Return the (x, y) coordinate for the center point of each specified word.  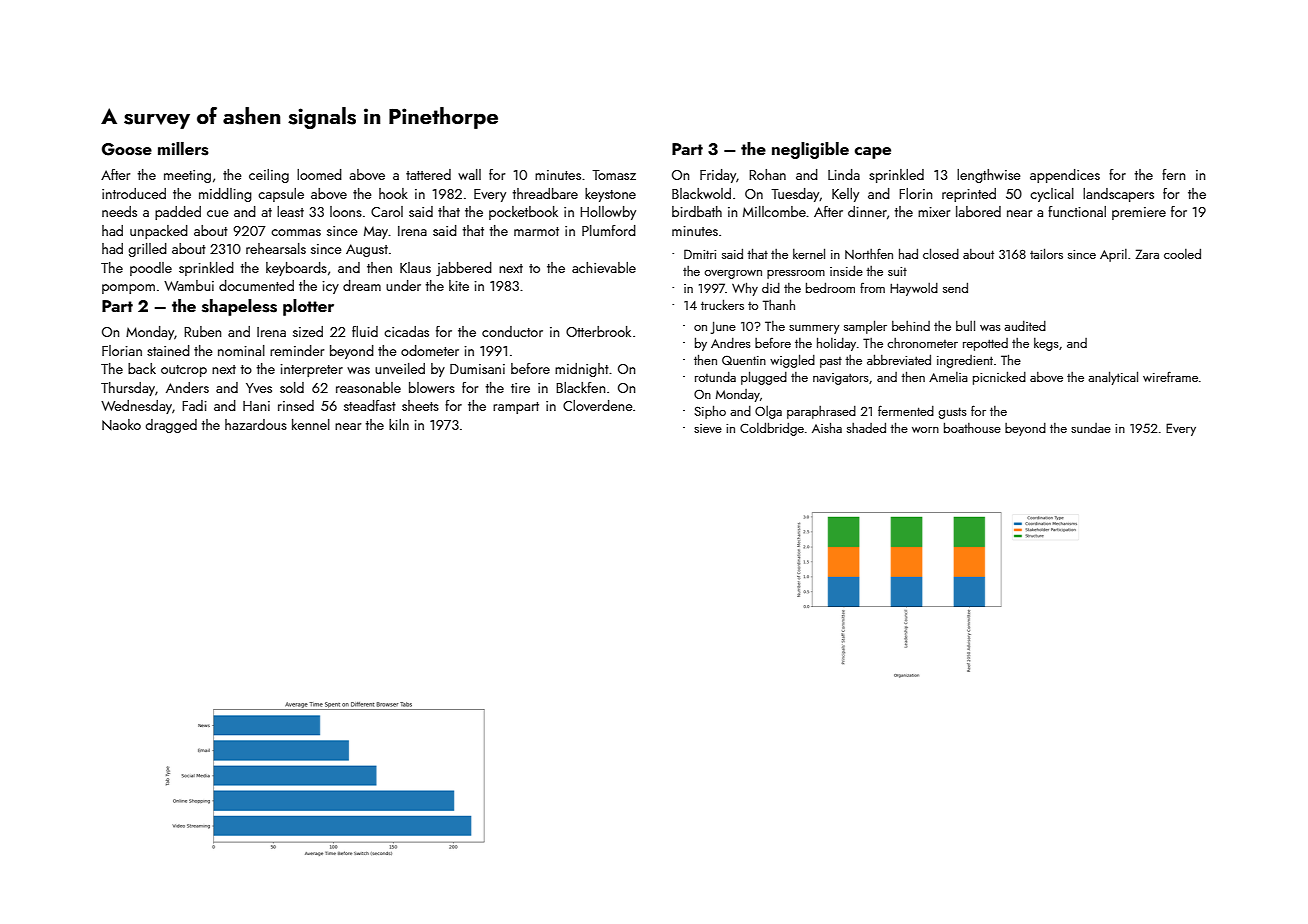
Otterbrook (598, 331)
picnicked (999, 378)
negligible (810, 150)
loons (346, 211)
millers (183, 149)
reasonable (368, 387)
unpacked (159, 232)
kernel (809, 253)
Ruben (202, 331)
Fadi (194, 405)
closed (941, 253)
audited (1025, 326)
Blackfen (580, 387)
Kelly (845, 195)
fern (1173, 174)
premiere (1139, 213)
